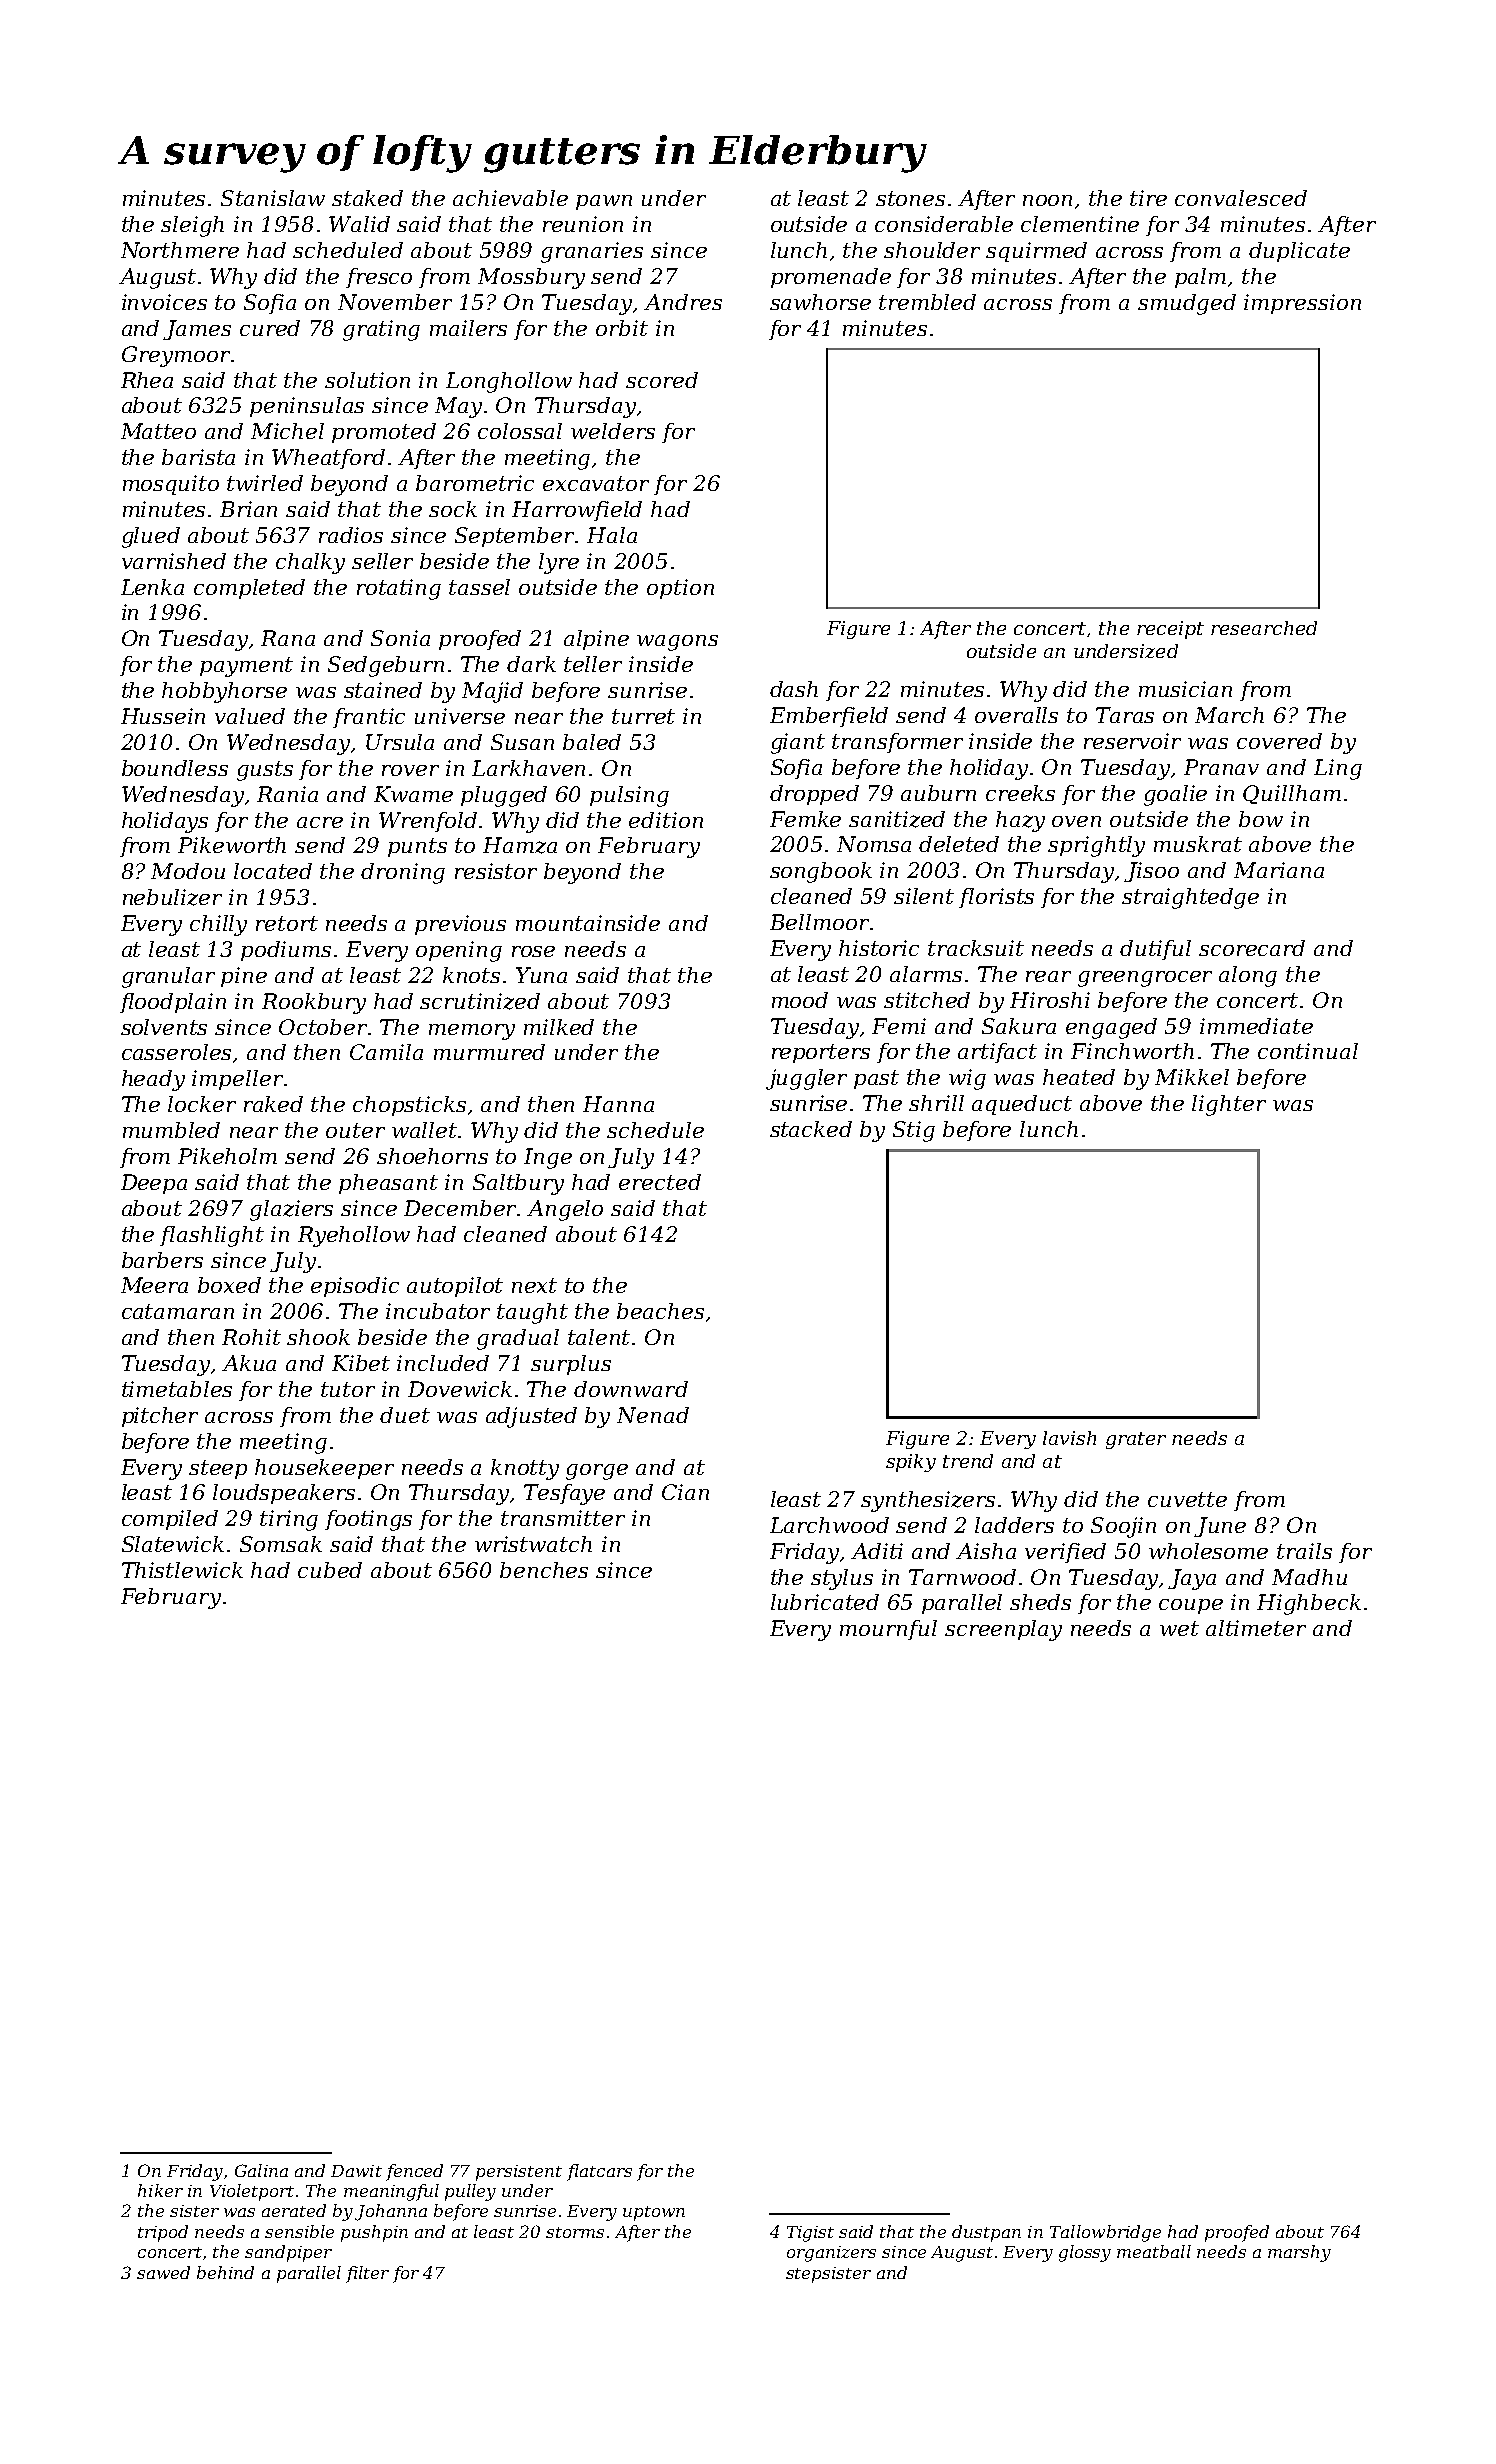 This page has height=2464, width=1496. I want to click on convalesced, so click(1241, 198).
